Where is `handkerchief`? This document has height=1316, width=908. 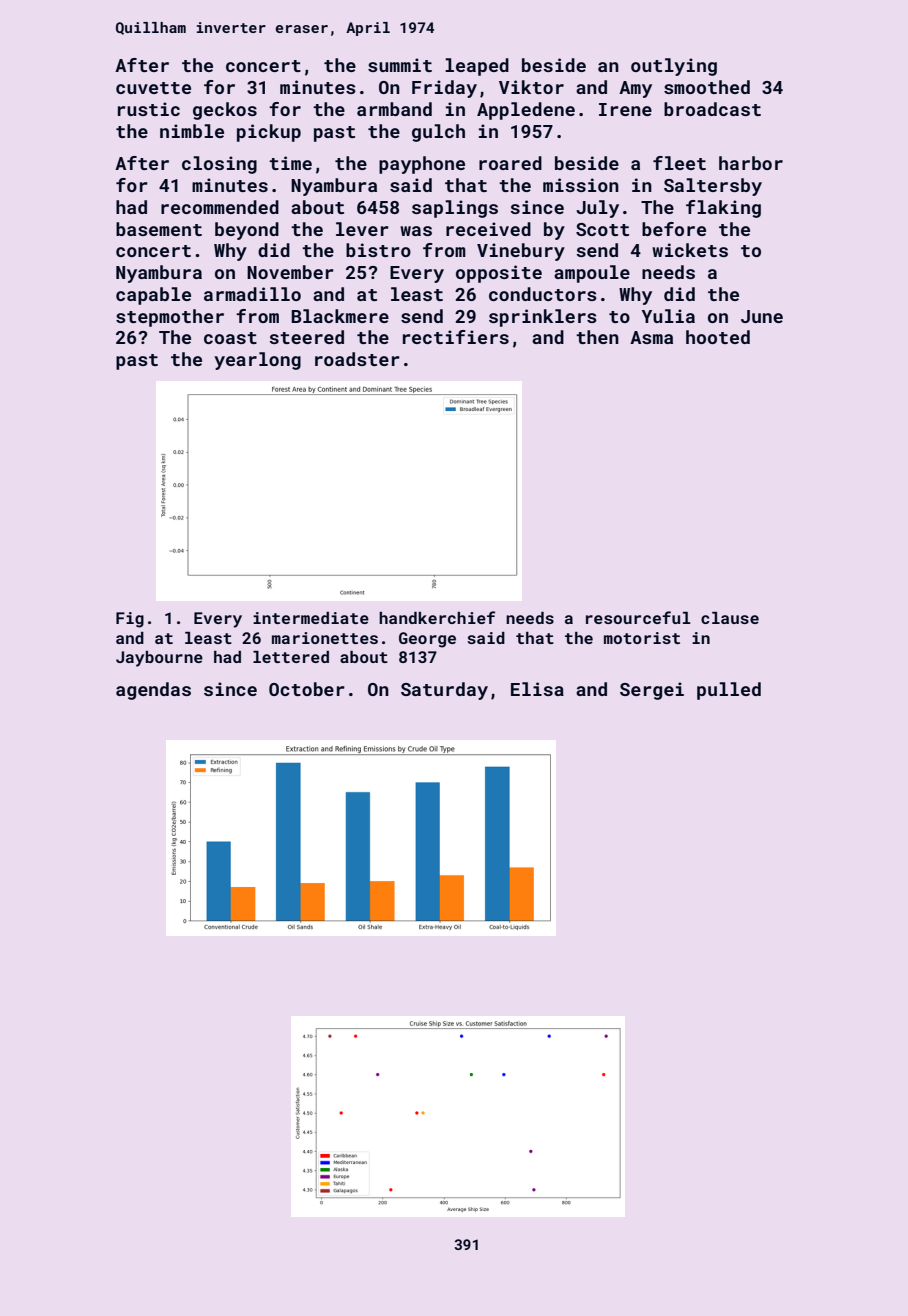 handkerchief is located at coordinates (437, 617).
